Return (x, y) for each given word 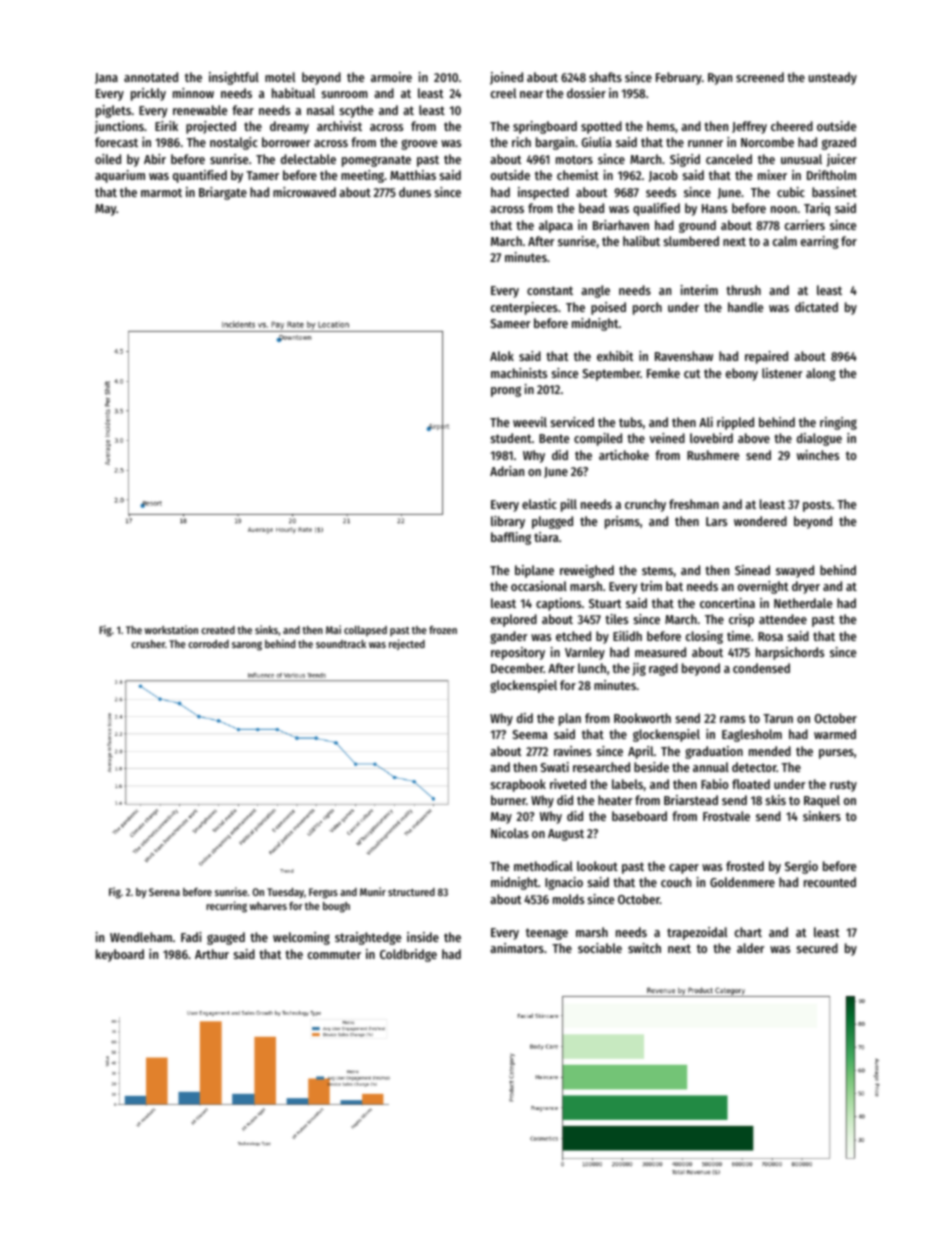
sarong (247, 646)
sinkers (822, 816)
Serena (164, 892)
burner (508, 800)
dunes (415, 192)
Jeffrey (749, 127)
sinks (266, 629)
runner (705, 143)
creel (503, 93)
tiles (616, 619)
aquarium (120, 176)
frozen (443, 630)
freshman (694, 504)
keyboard (120, 955)
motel (280, 77)
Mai (333, 629)
